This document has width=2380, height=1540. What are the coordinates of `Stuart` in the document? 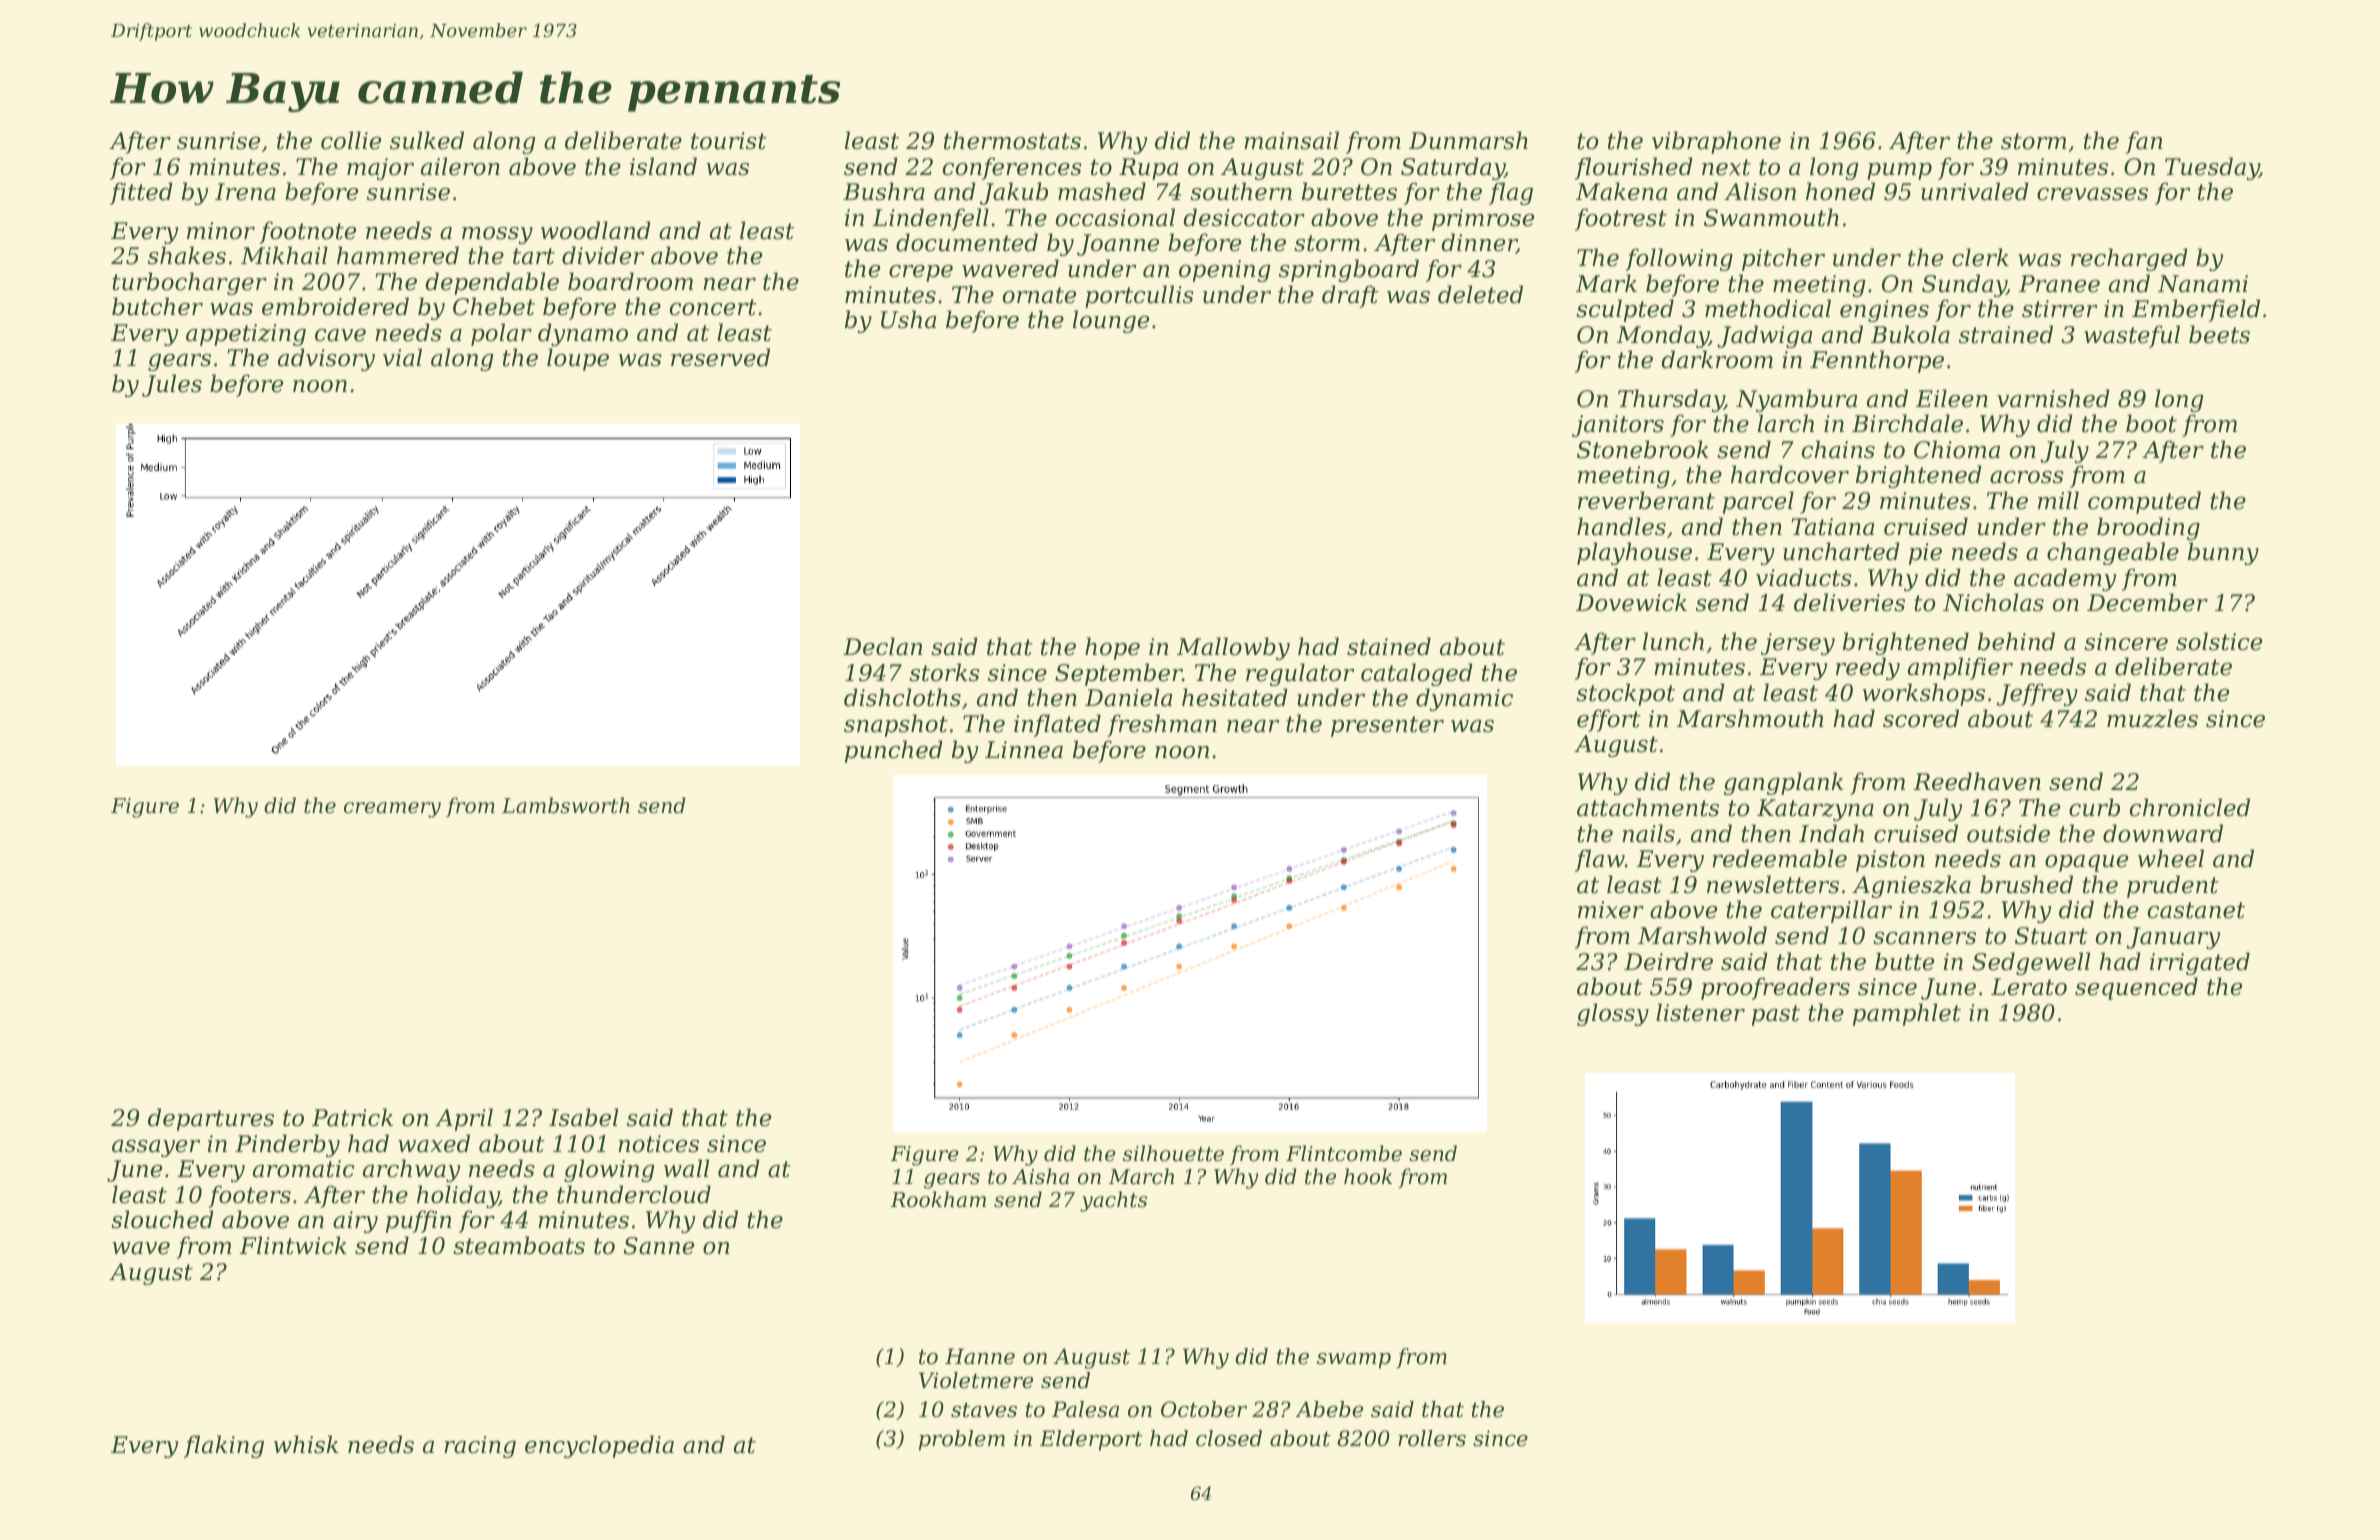 It's located at (2051, 936).
